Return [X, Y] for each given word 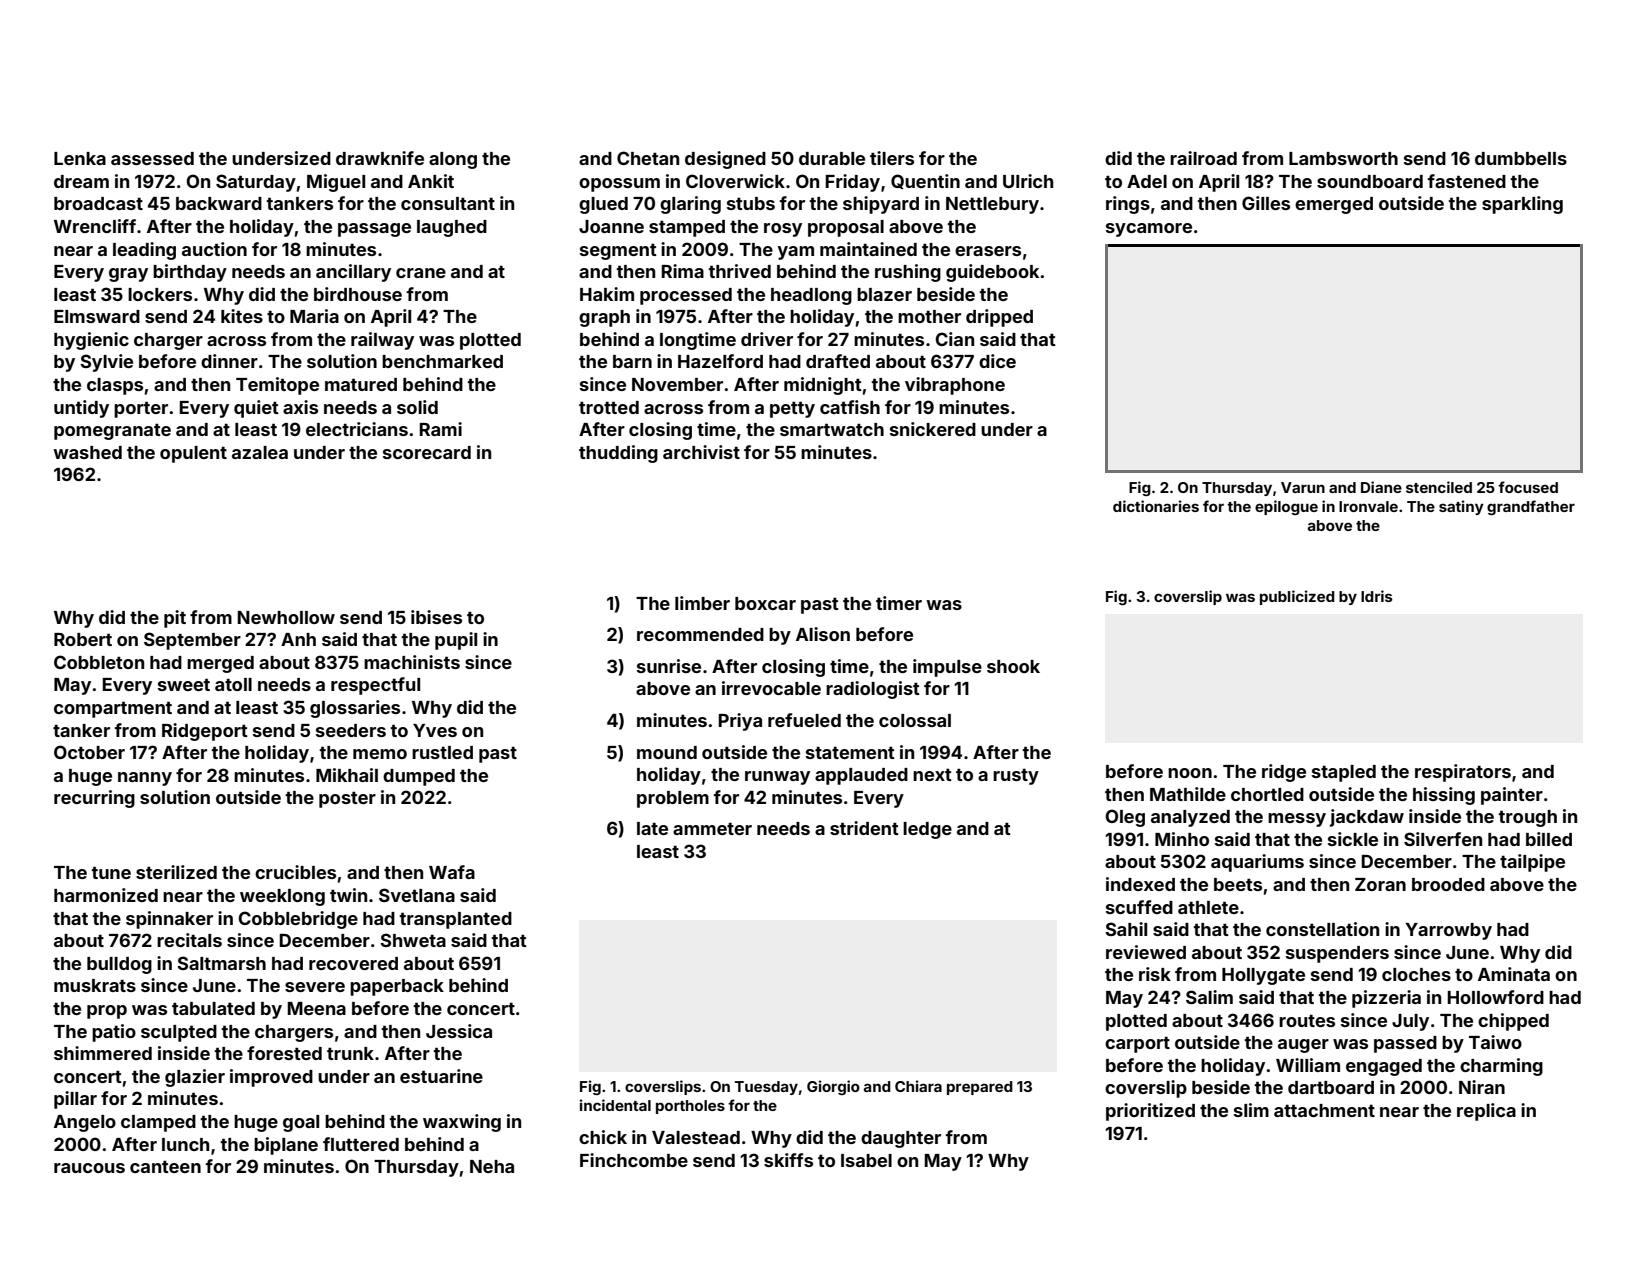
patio [114, 1033]
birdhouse [358, 294]
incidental [615, 1105]
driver [767, 339]
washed [87, 452]
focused [1528, 487]
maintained [868, 249]
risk [1155, 974]
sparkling [1522, 205]
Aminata [1514, 974]
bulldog [119, 965]
